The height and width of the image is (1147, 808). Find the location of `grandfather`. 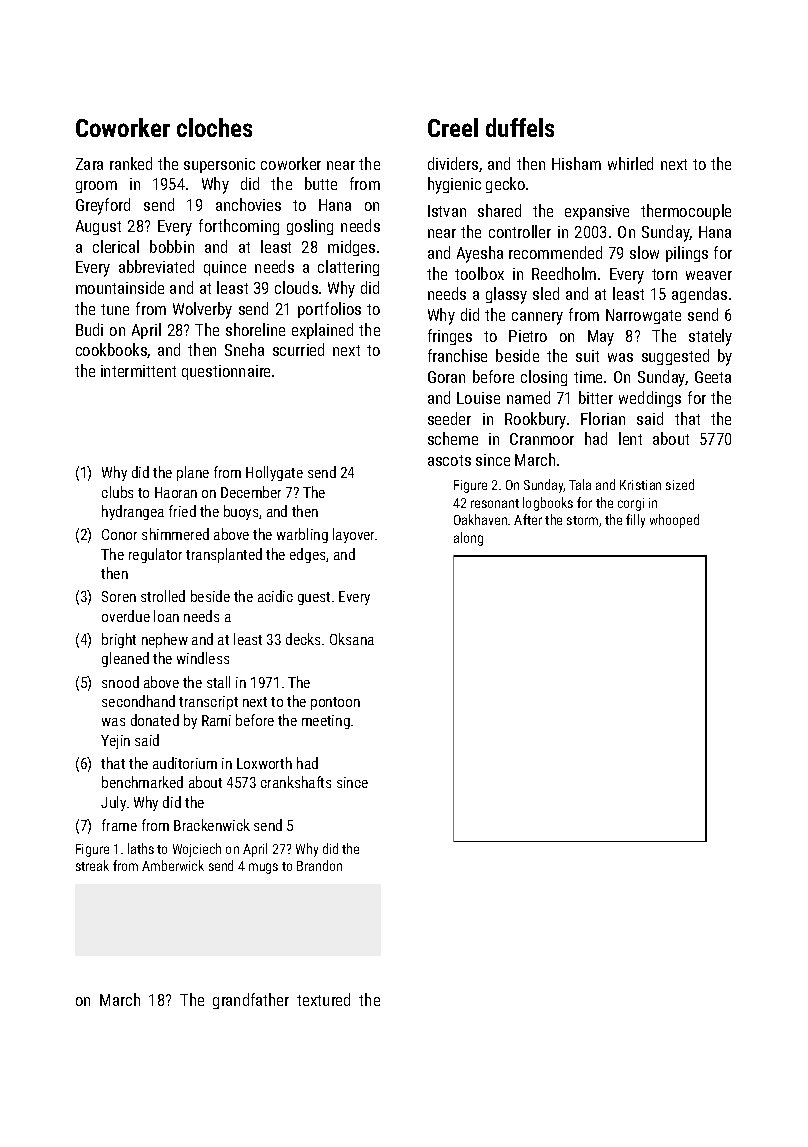

grandfather is located at coordinates (251, 1001).
